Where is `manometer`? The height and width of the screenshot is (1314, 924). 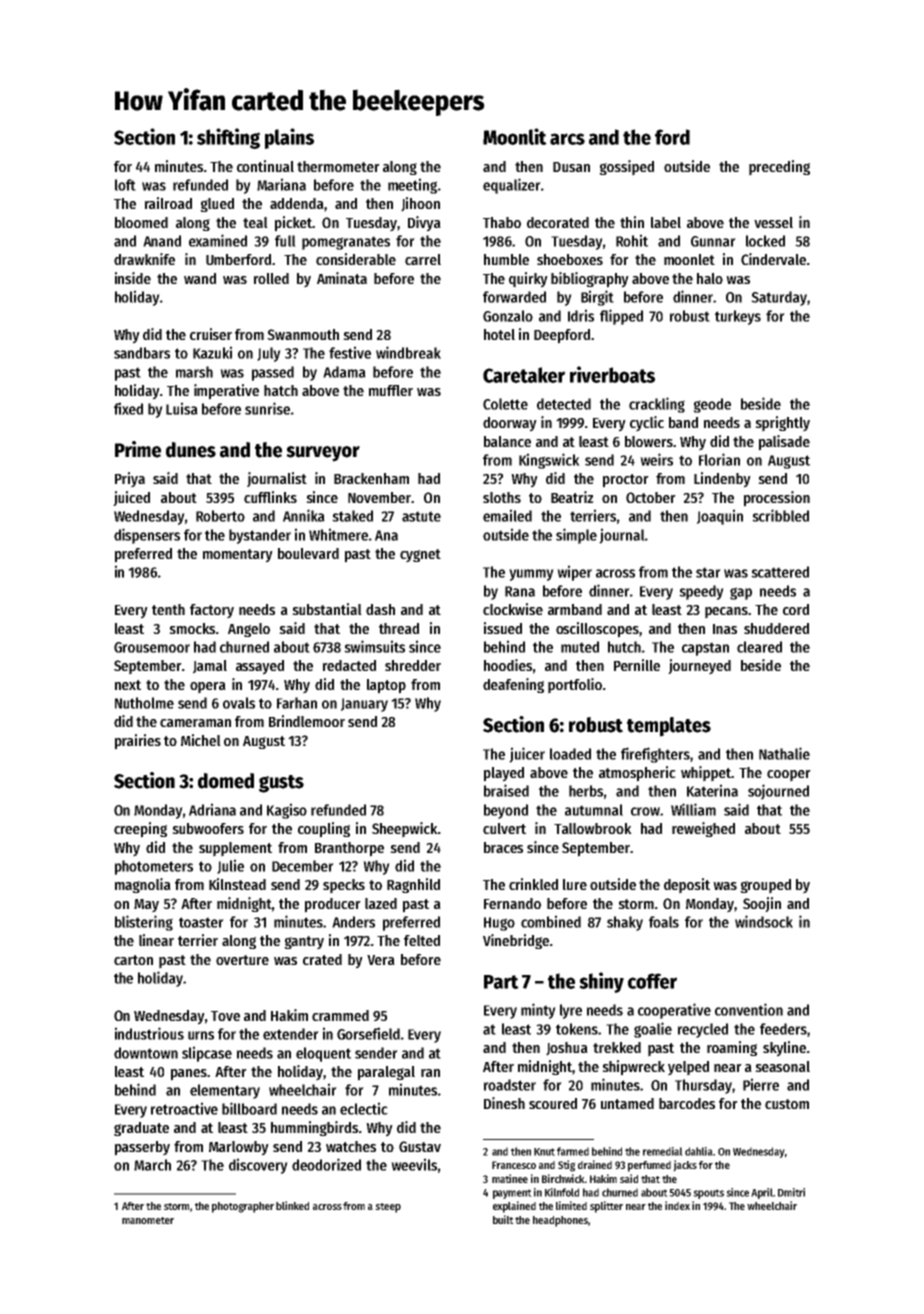
manometer is located at coordinates (148, 1220).
